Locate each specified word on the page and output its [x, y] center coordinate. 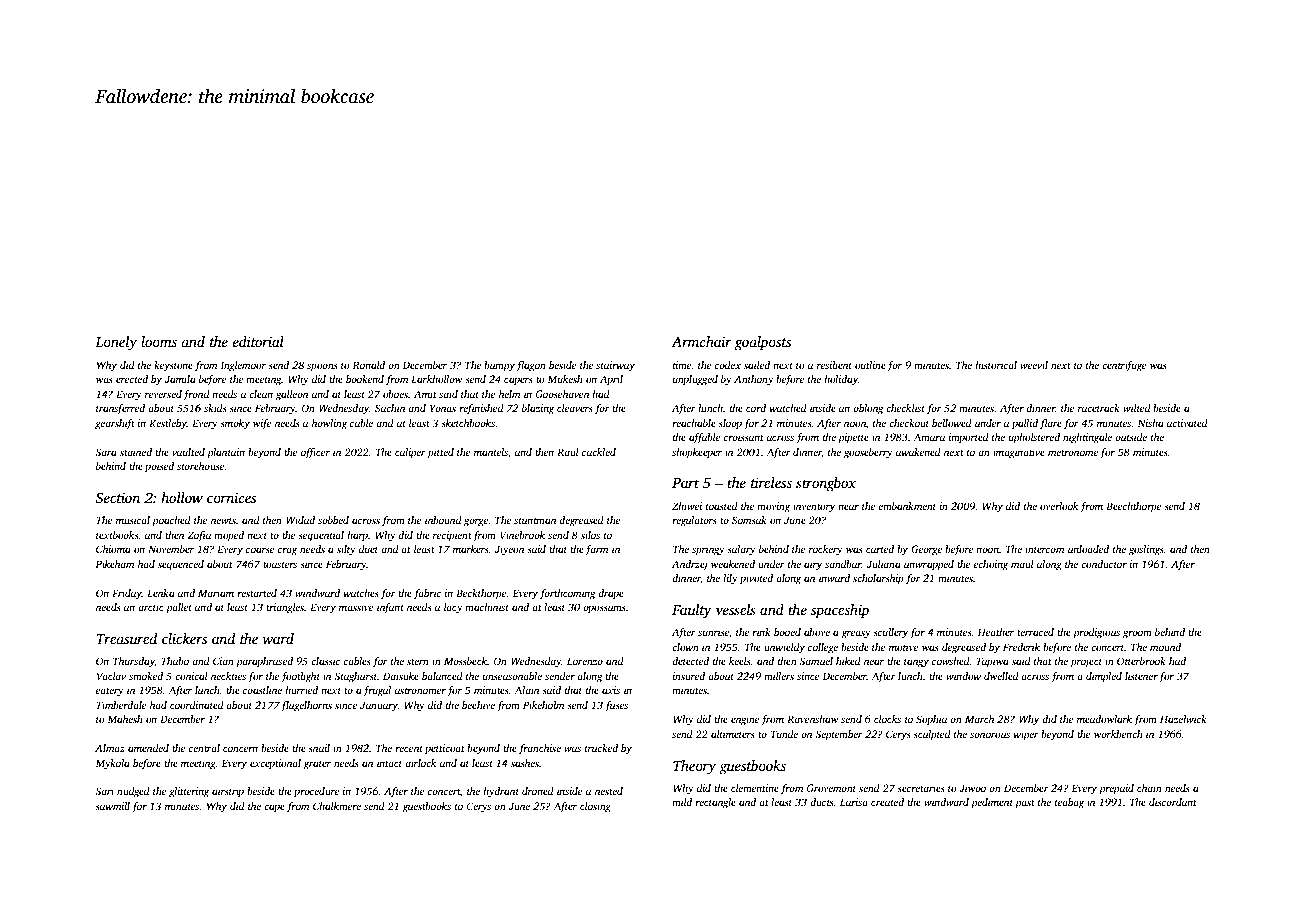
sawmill [112, 806]
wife [262, 424]
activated [1187, 423]
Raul [568, 452]
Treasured [126, 638]
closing [595, 807]
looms [159, 341]
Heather [995, 632]
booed [787, 632]
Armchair [701, 341]
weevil [1034, 365]
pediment [992, 803]
